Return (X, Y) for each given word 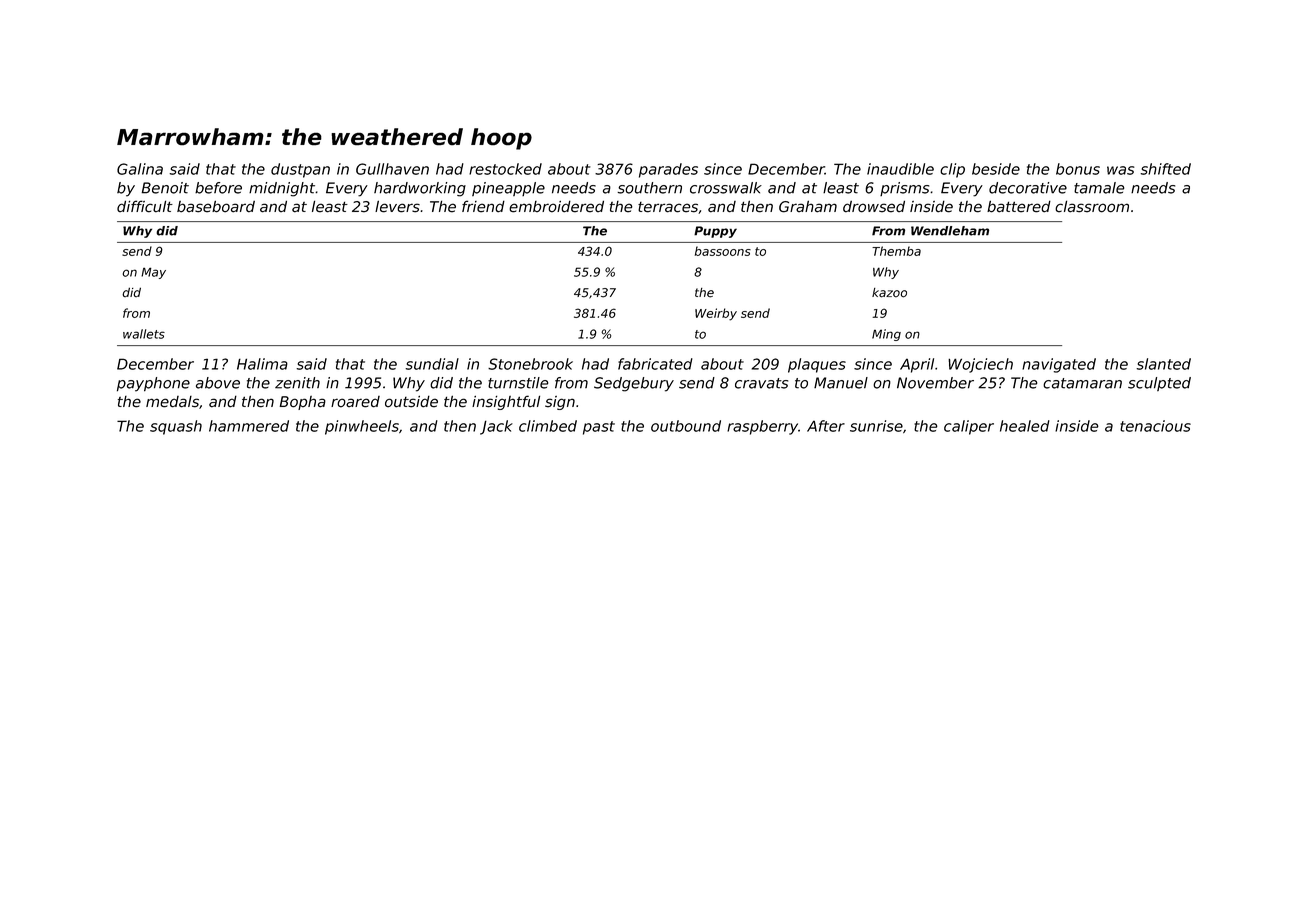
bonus (1078, 169)
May (153, 273)
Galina (140, 169)
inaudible (900, 169)
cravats (761, 383)
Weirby (716, 314)
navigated (1059, 365)
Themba (896, 251)
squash (176, 427)
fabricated (655, 364)
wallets (144, 334)
